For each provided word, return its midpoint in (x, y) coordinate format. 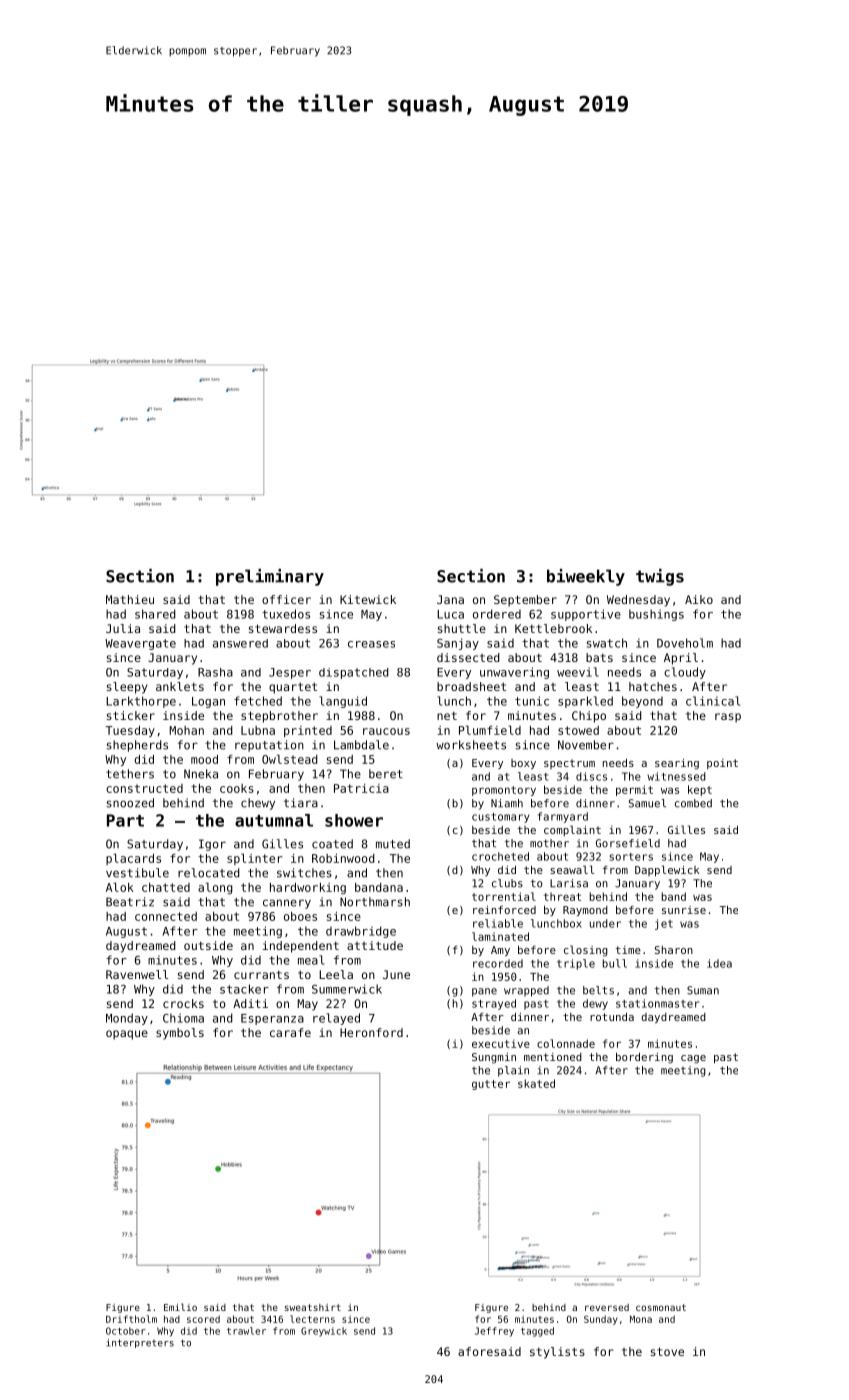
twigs (660, 577)
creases (371, 644)
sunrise (684, 910)
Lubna (258, 730)
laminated (500, 936)
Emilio (180, 1307)
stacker (244, 989)
